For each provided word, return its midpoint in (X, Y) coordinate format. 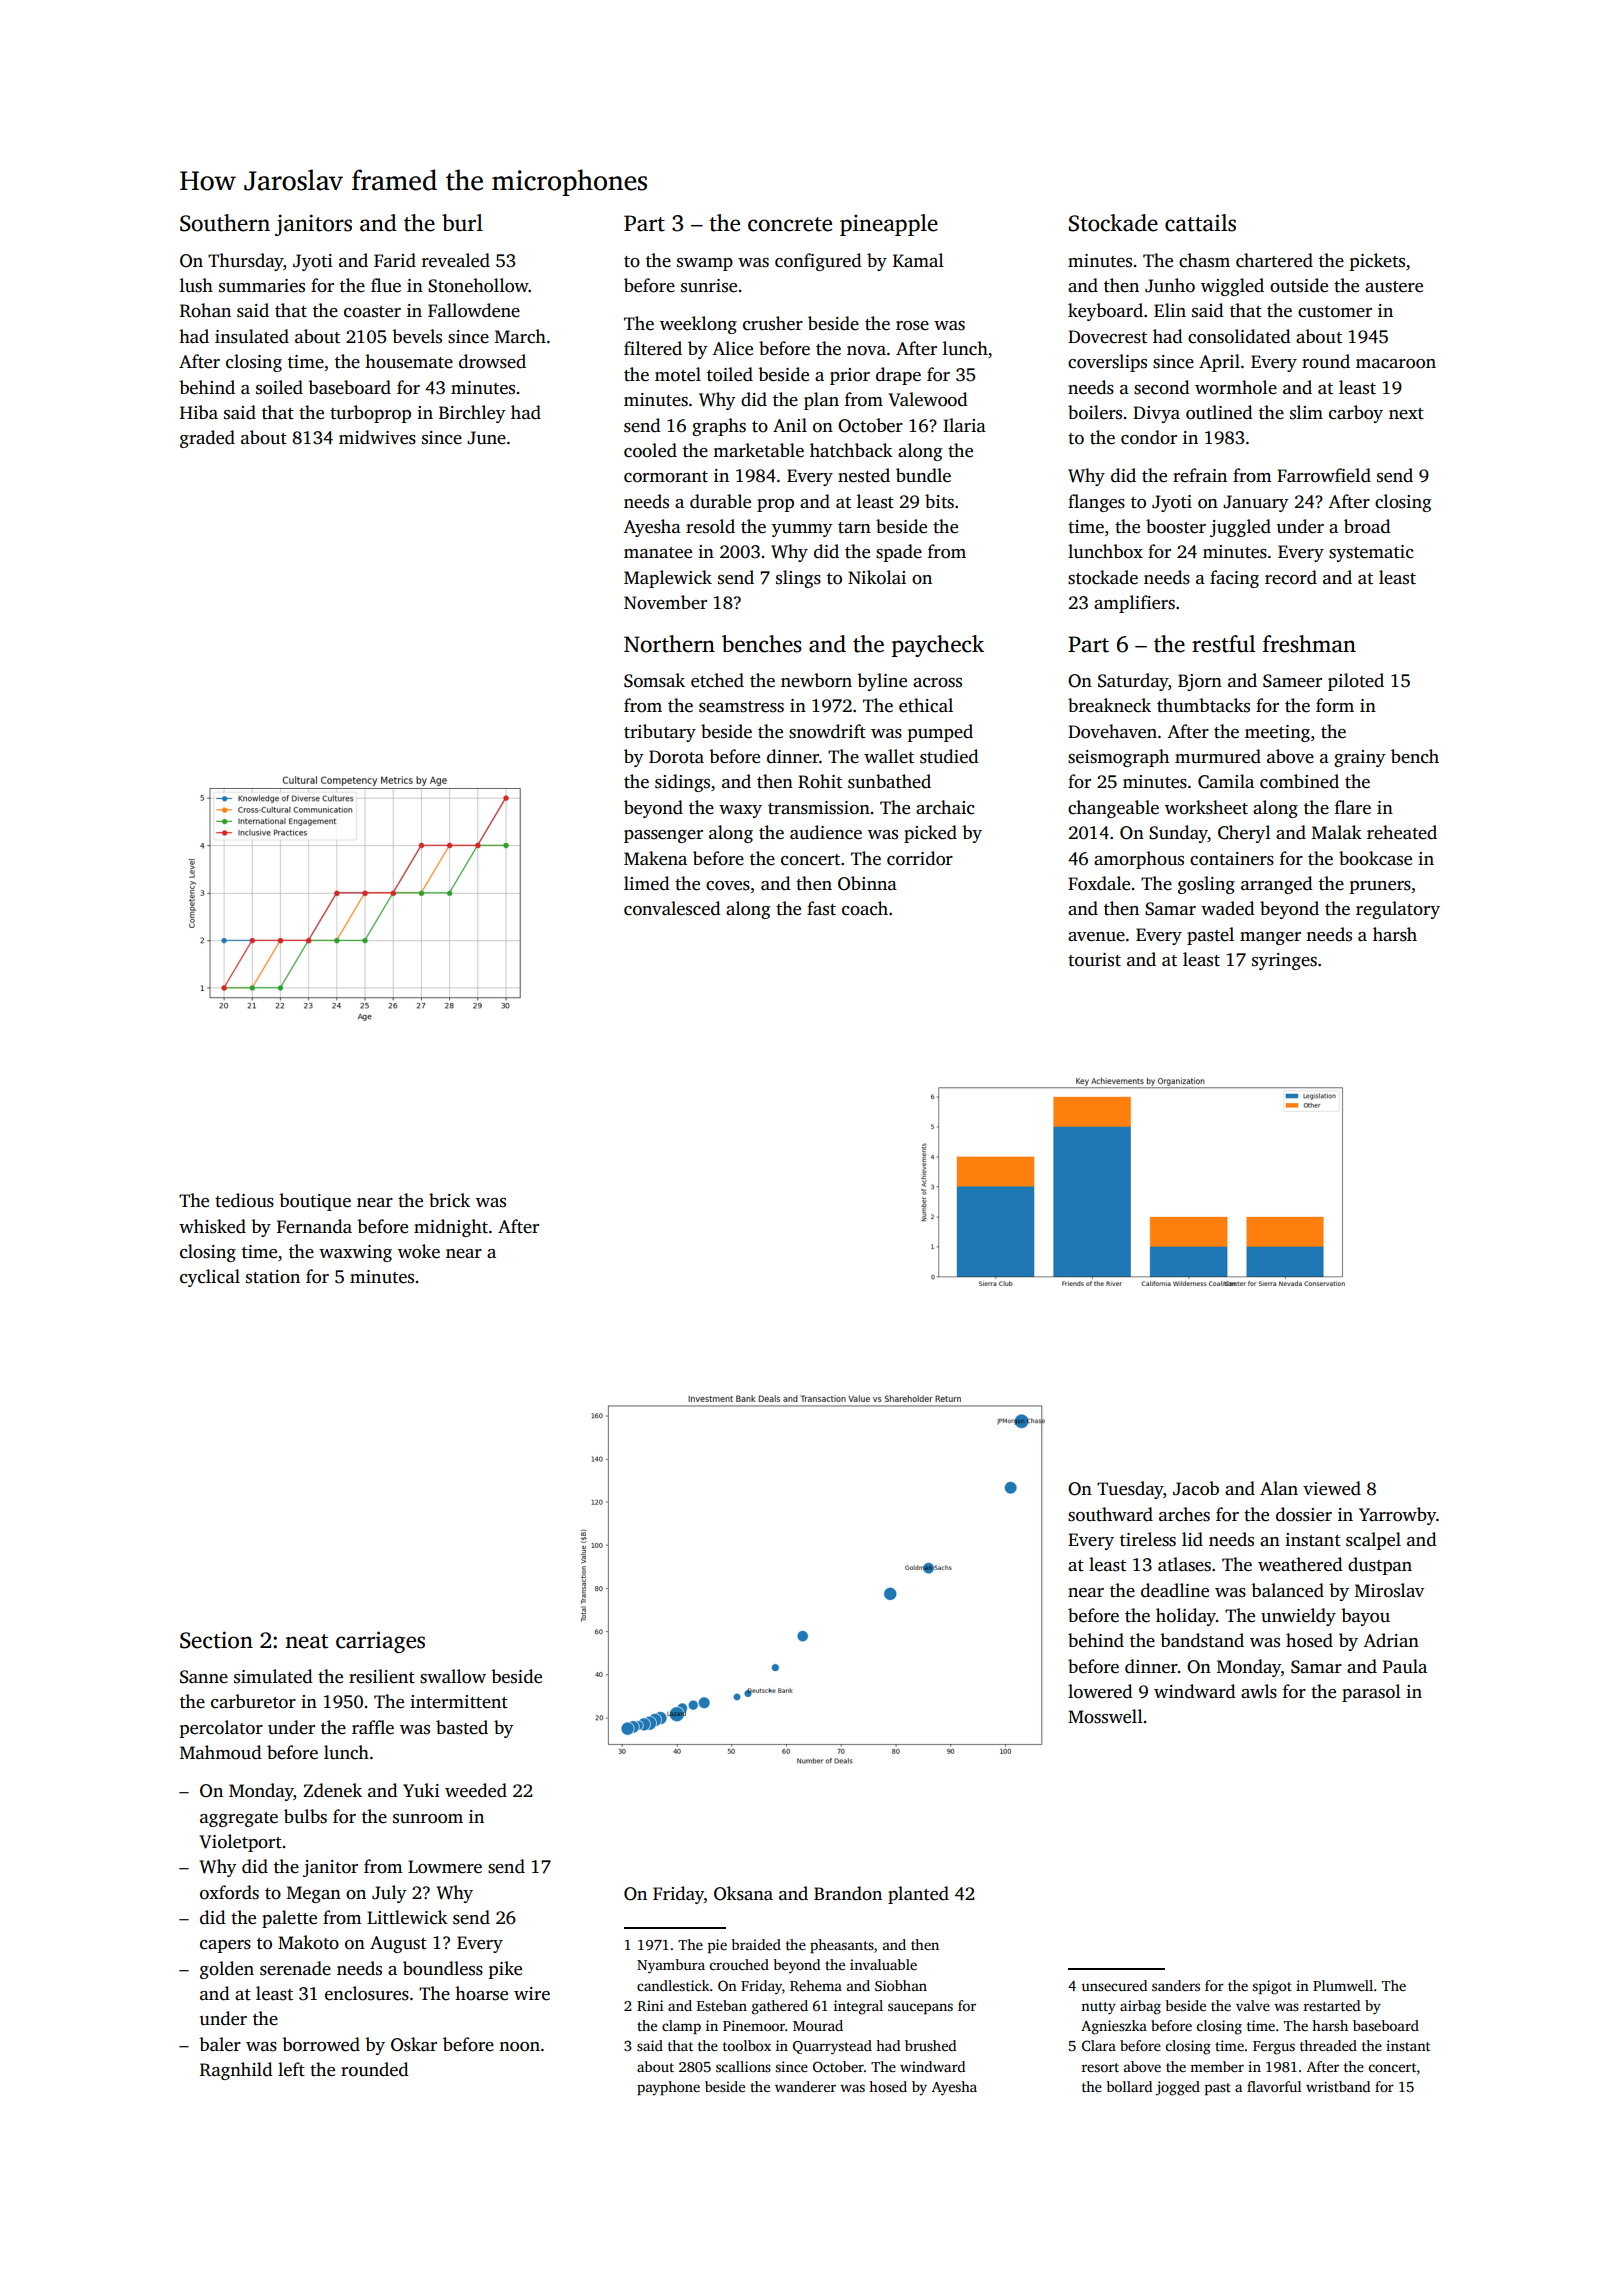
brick (449, 1200)
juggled (1240, 528)
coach (865, 908)
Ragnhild (236, 2071)
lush (196, 285)
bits (939, 501)
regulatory (1398, 910)
